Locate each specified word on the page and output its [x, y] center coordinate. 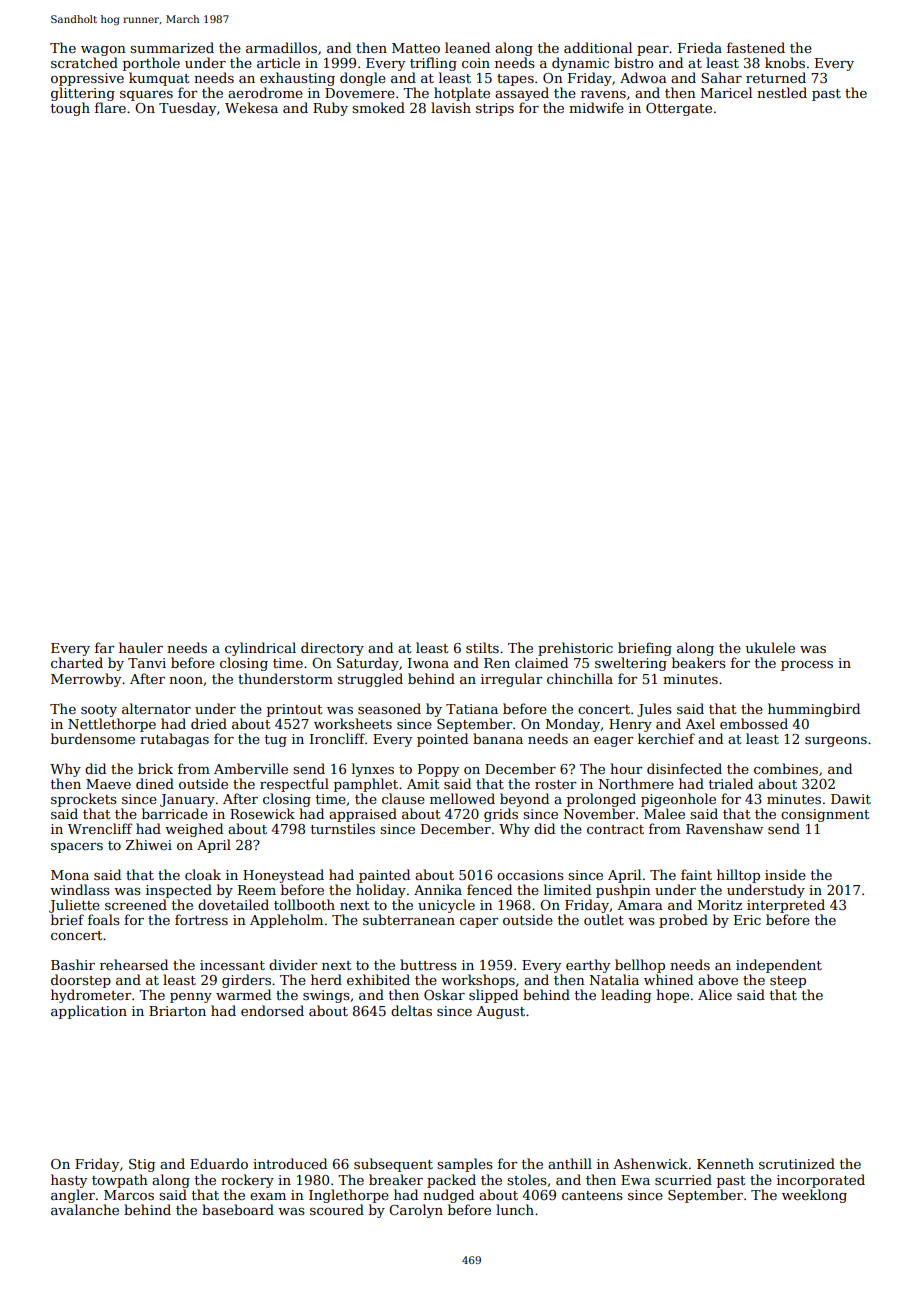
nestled [782, 92]
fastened [756, 47]
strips [495, 109]
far [104, 647]
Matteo [416, 48]
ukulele [770, 647]
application [89, 1012]
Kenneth [725, 1163]
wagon [103, 51]
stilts [482, 647]
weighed [194, 830]
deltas [411, 1010]
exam [268, 1196]
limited [567, 889]
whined [668, 979]
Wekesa [251, 107]
